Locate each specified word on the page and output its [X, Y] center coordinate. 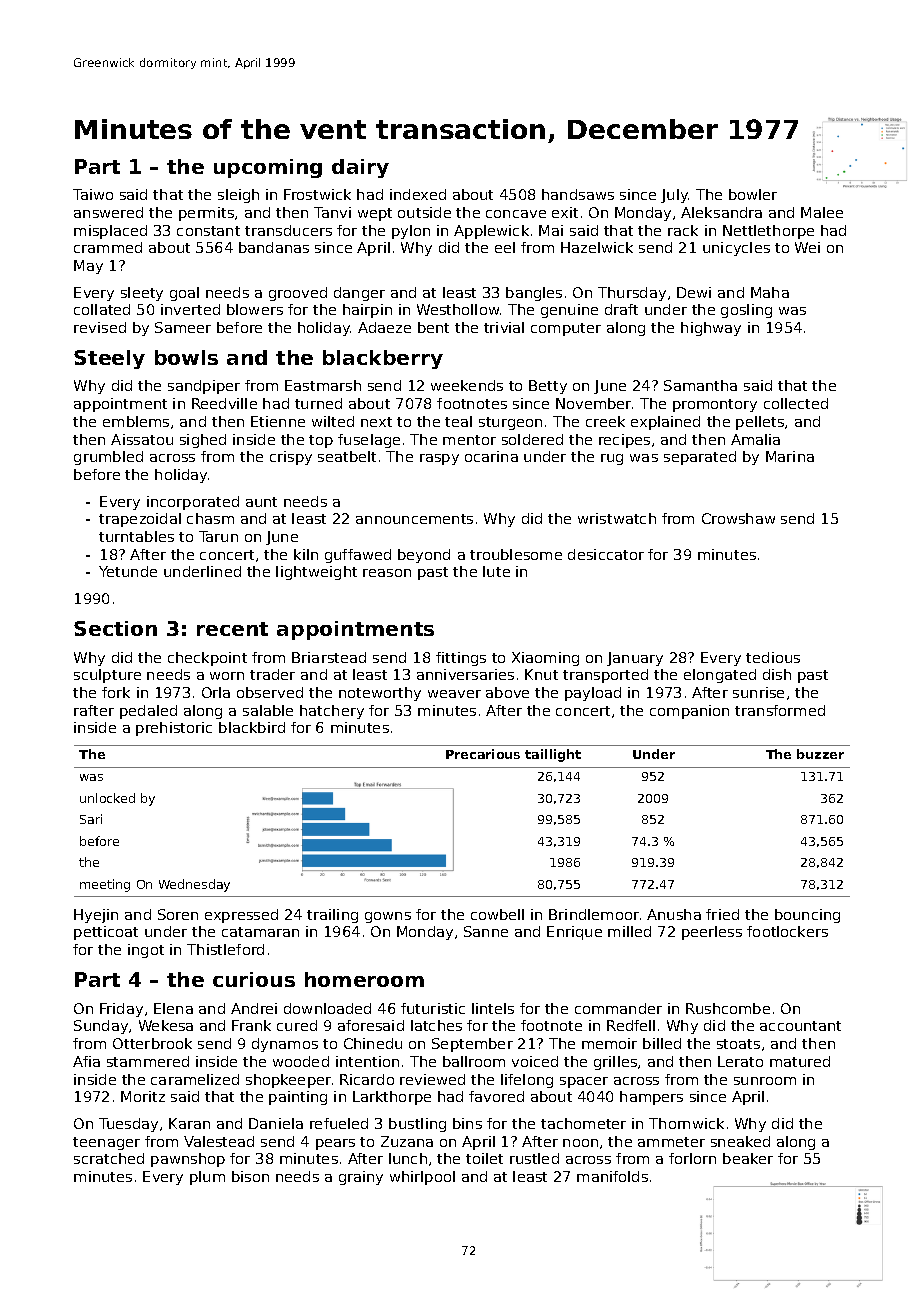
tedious [773, 657]
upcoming [268, 168]
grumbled [108, 458]
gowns [388, 917]
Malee [822, 212]
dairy [360, 168]
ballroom [474, 1061]
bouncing [807, 916]
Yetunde [128, 571]
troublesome [516, 554]
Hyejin [96, 916]
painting [298, 1098]
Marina [790, 456]
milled [629, 931]
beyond [424, 556]
